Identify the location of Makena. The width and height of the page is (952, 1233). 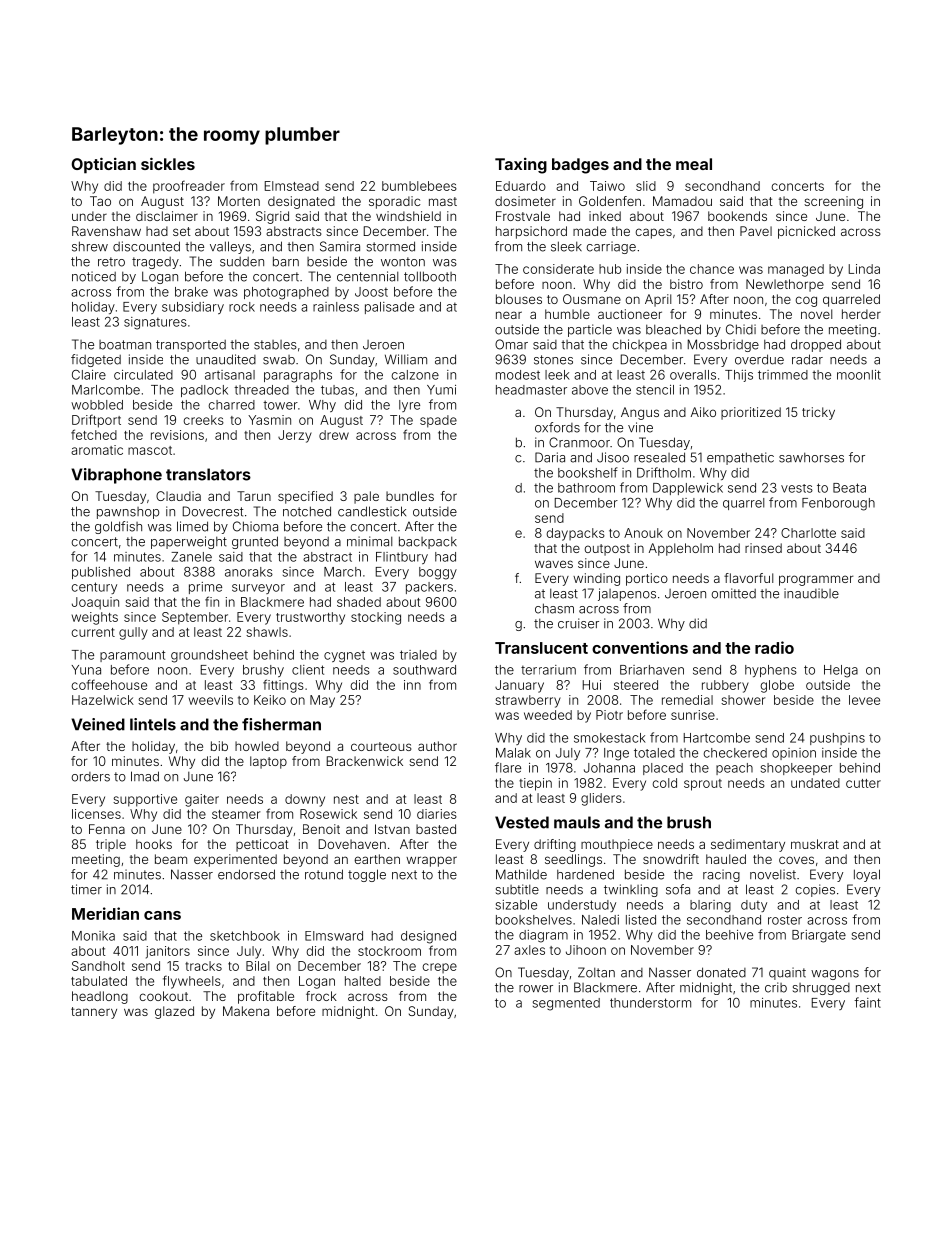
(246, 1011).
